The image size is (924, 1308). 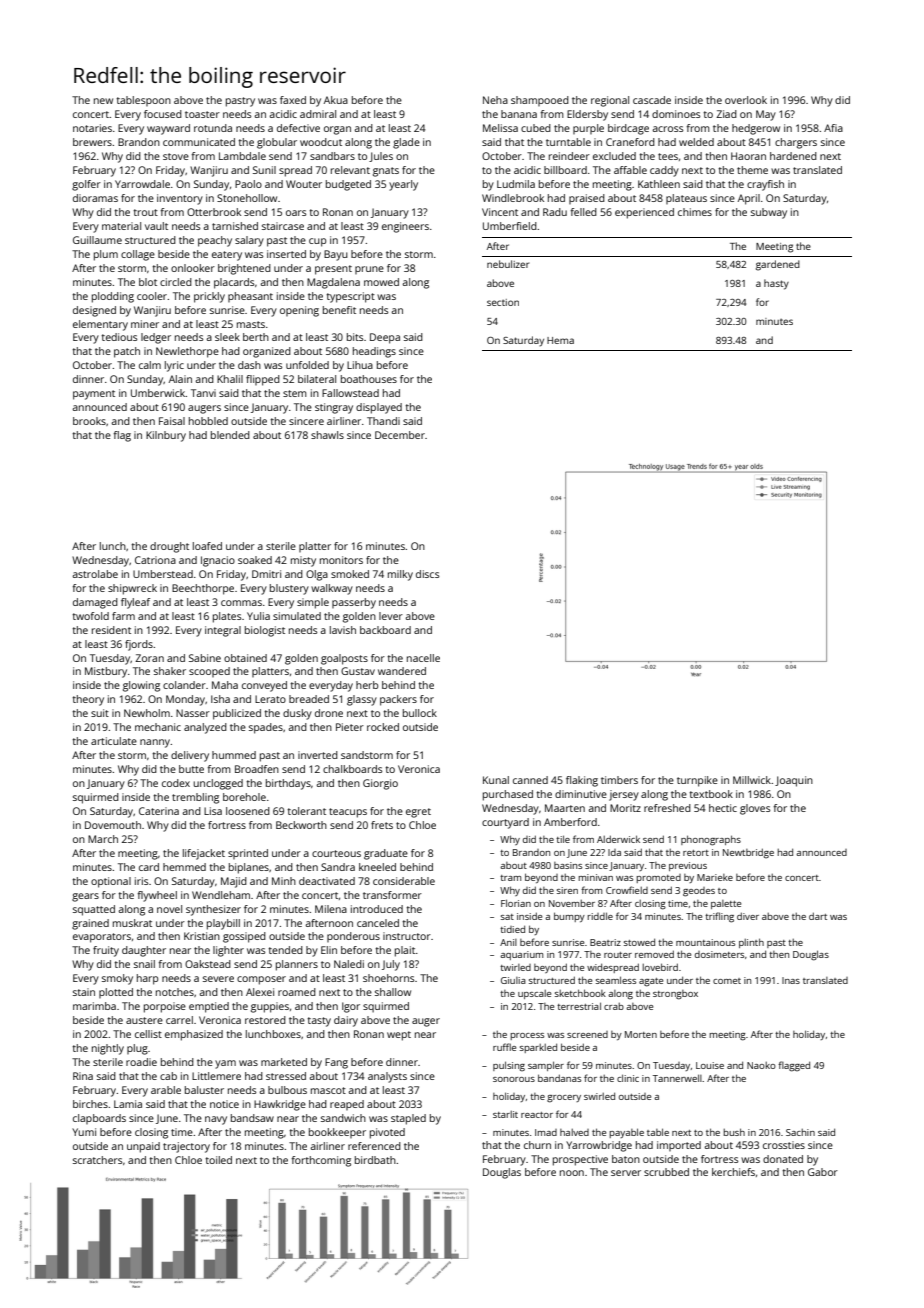 What do you see at coordinates (92, 128) in the screenshot?
I see `notaries` at bounding box center [92, 128].
